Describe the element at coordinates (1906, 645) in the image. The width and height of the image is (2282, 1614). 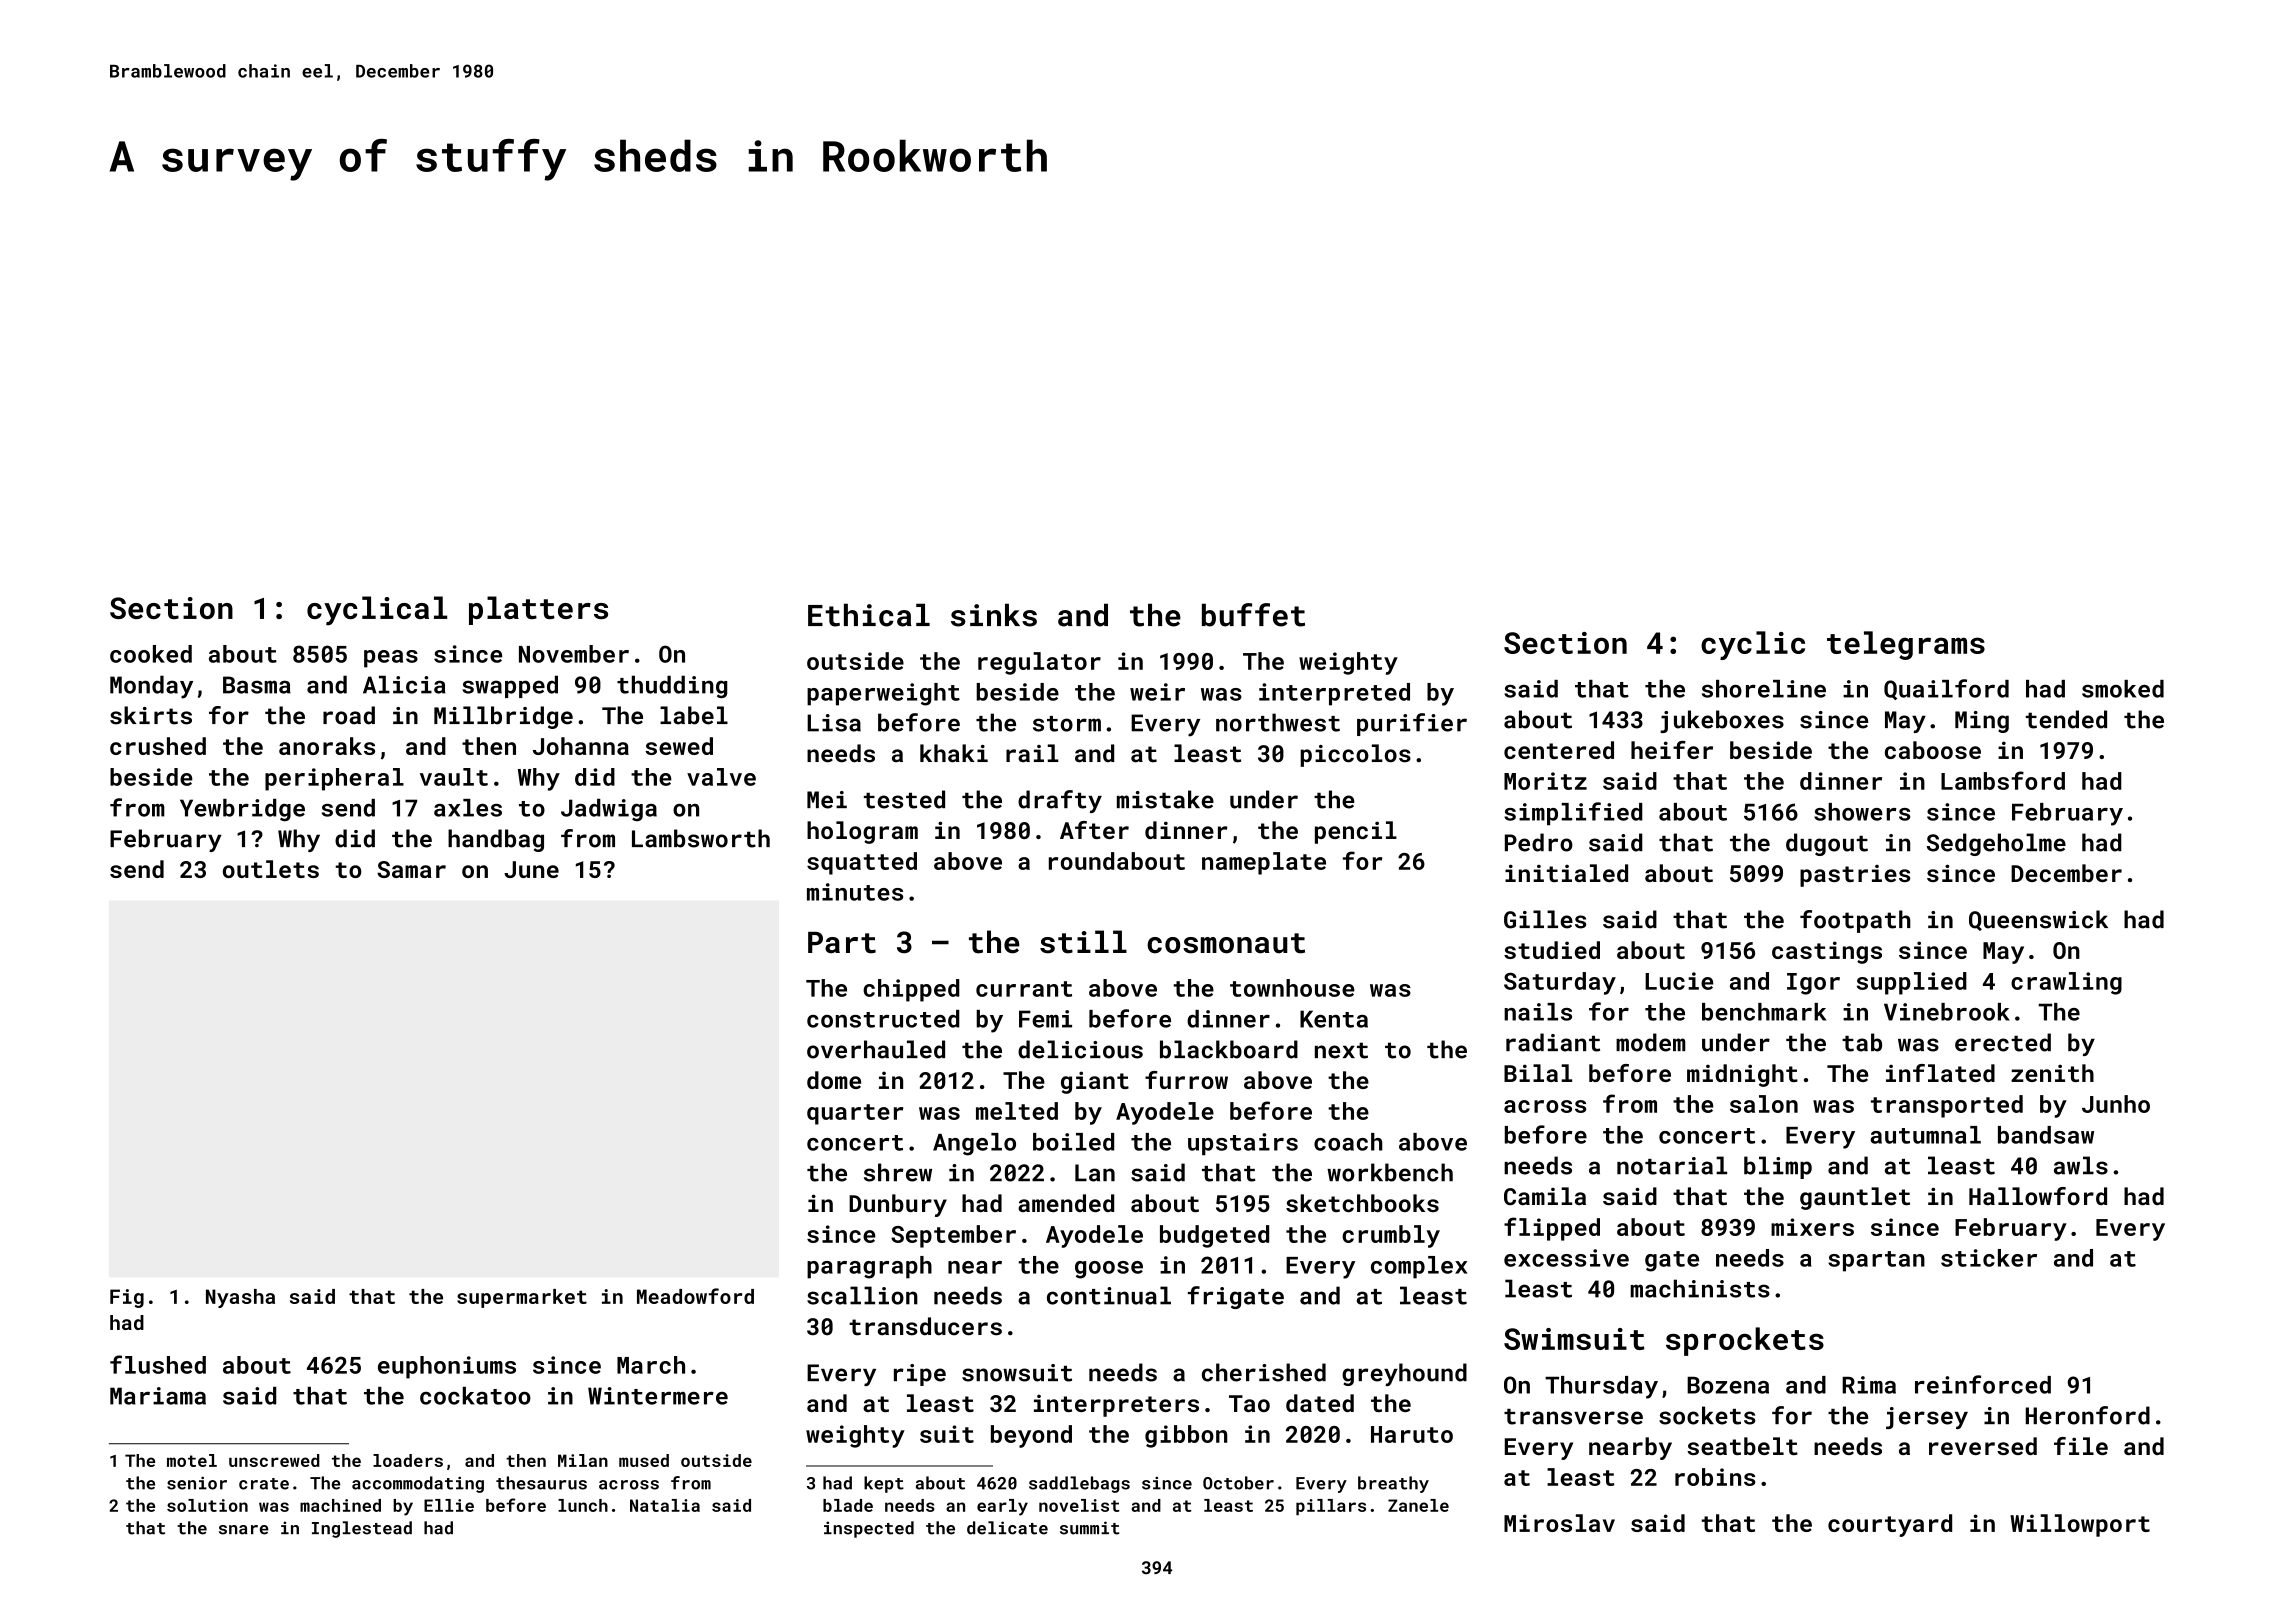
I see `telegrams` at that location.
